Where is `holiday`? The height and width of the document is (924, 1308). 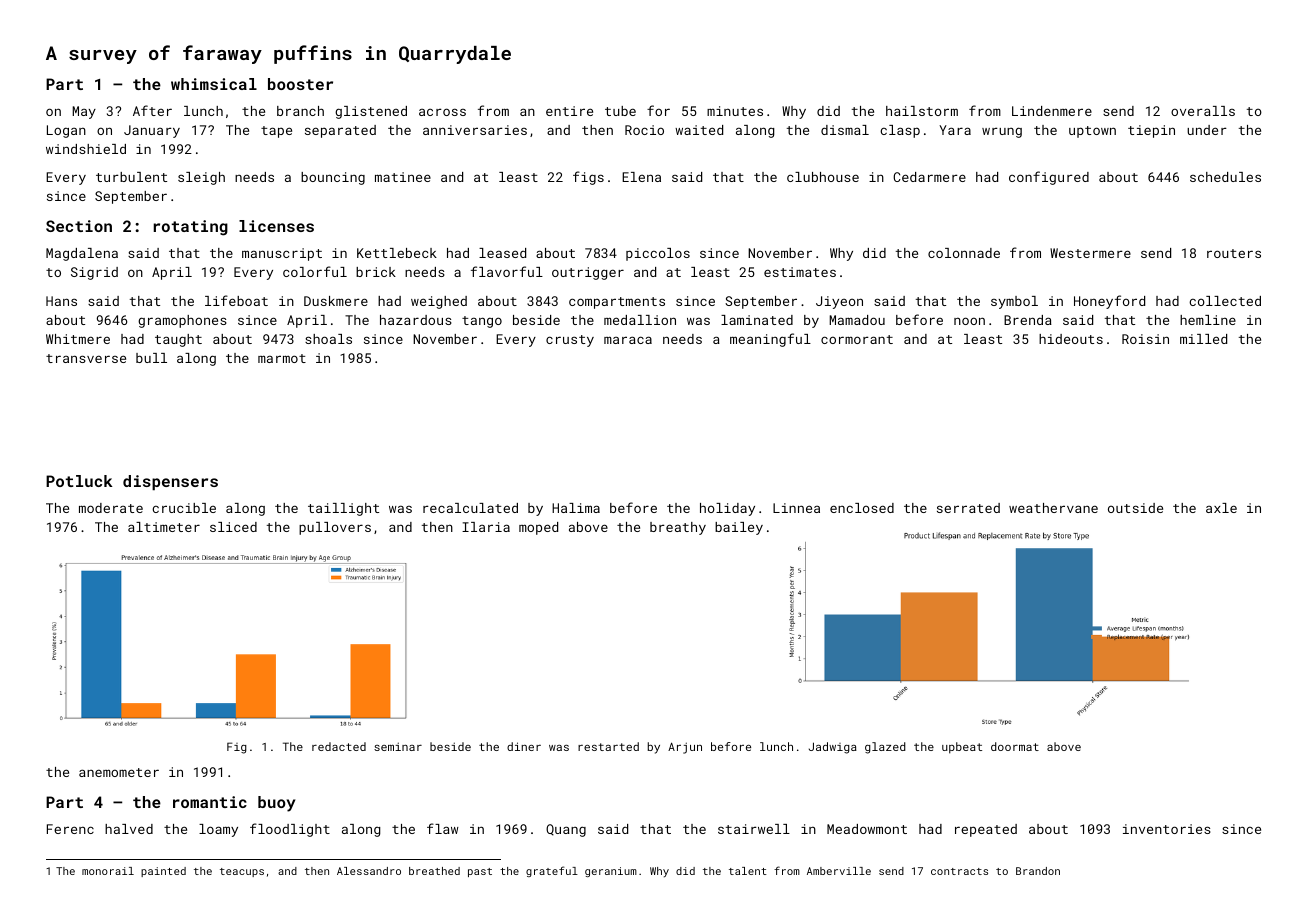
holiday is located at coordinates (727, 509).
